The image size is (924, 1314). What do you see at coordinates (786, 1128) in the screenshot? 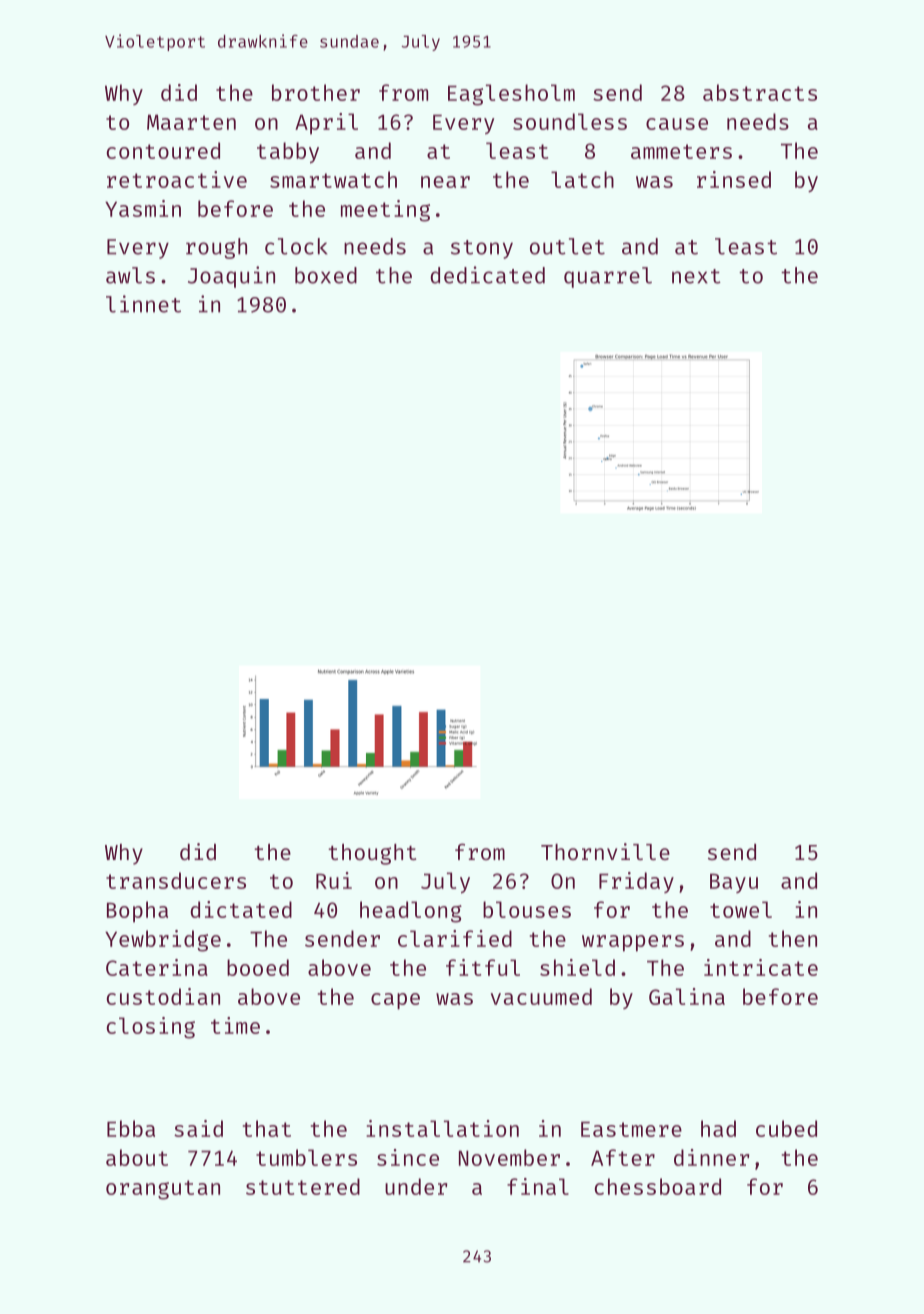
I see `cubed` at bounding box center [786, 1128].
